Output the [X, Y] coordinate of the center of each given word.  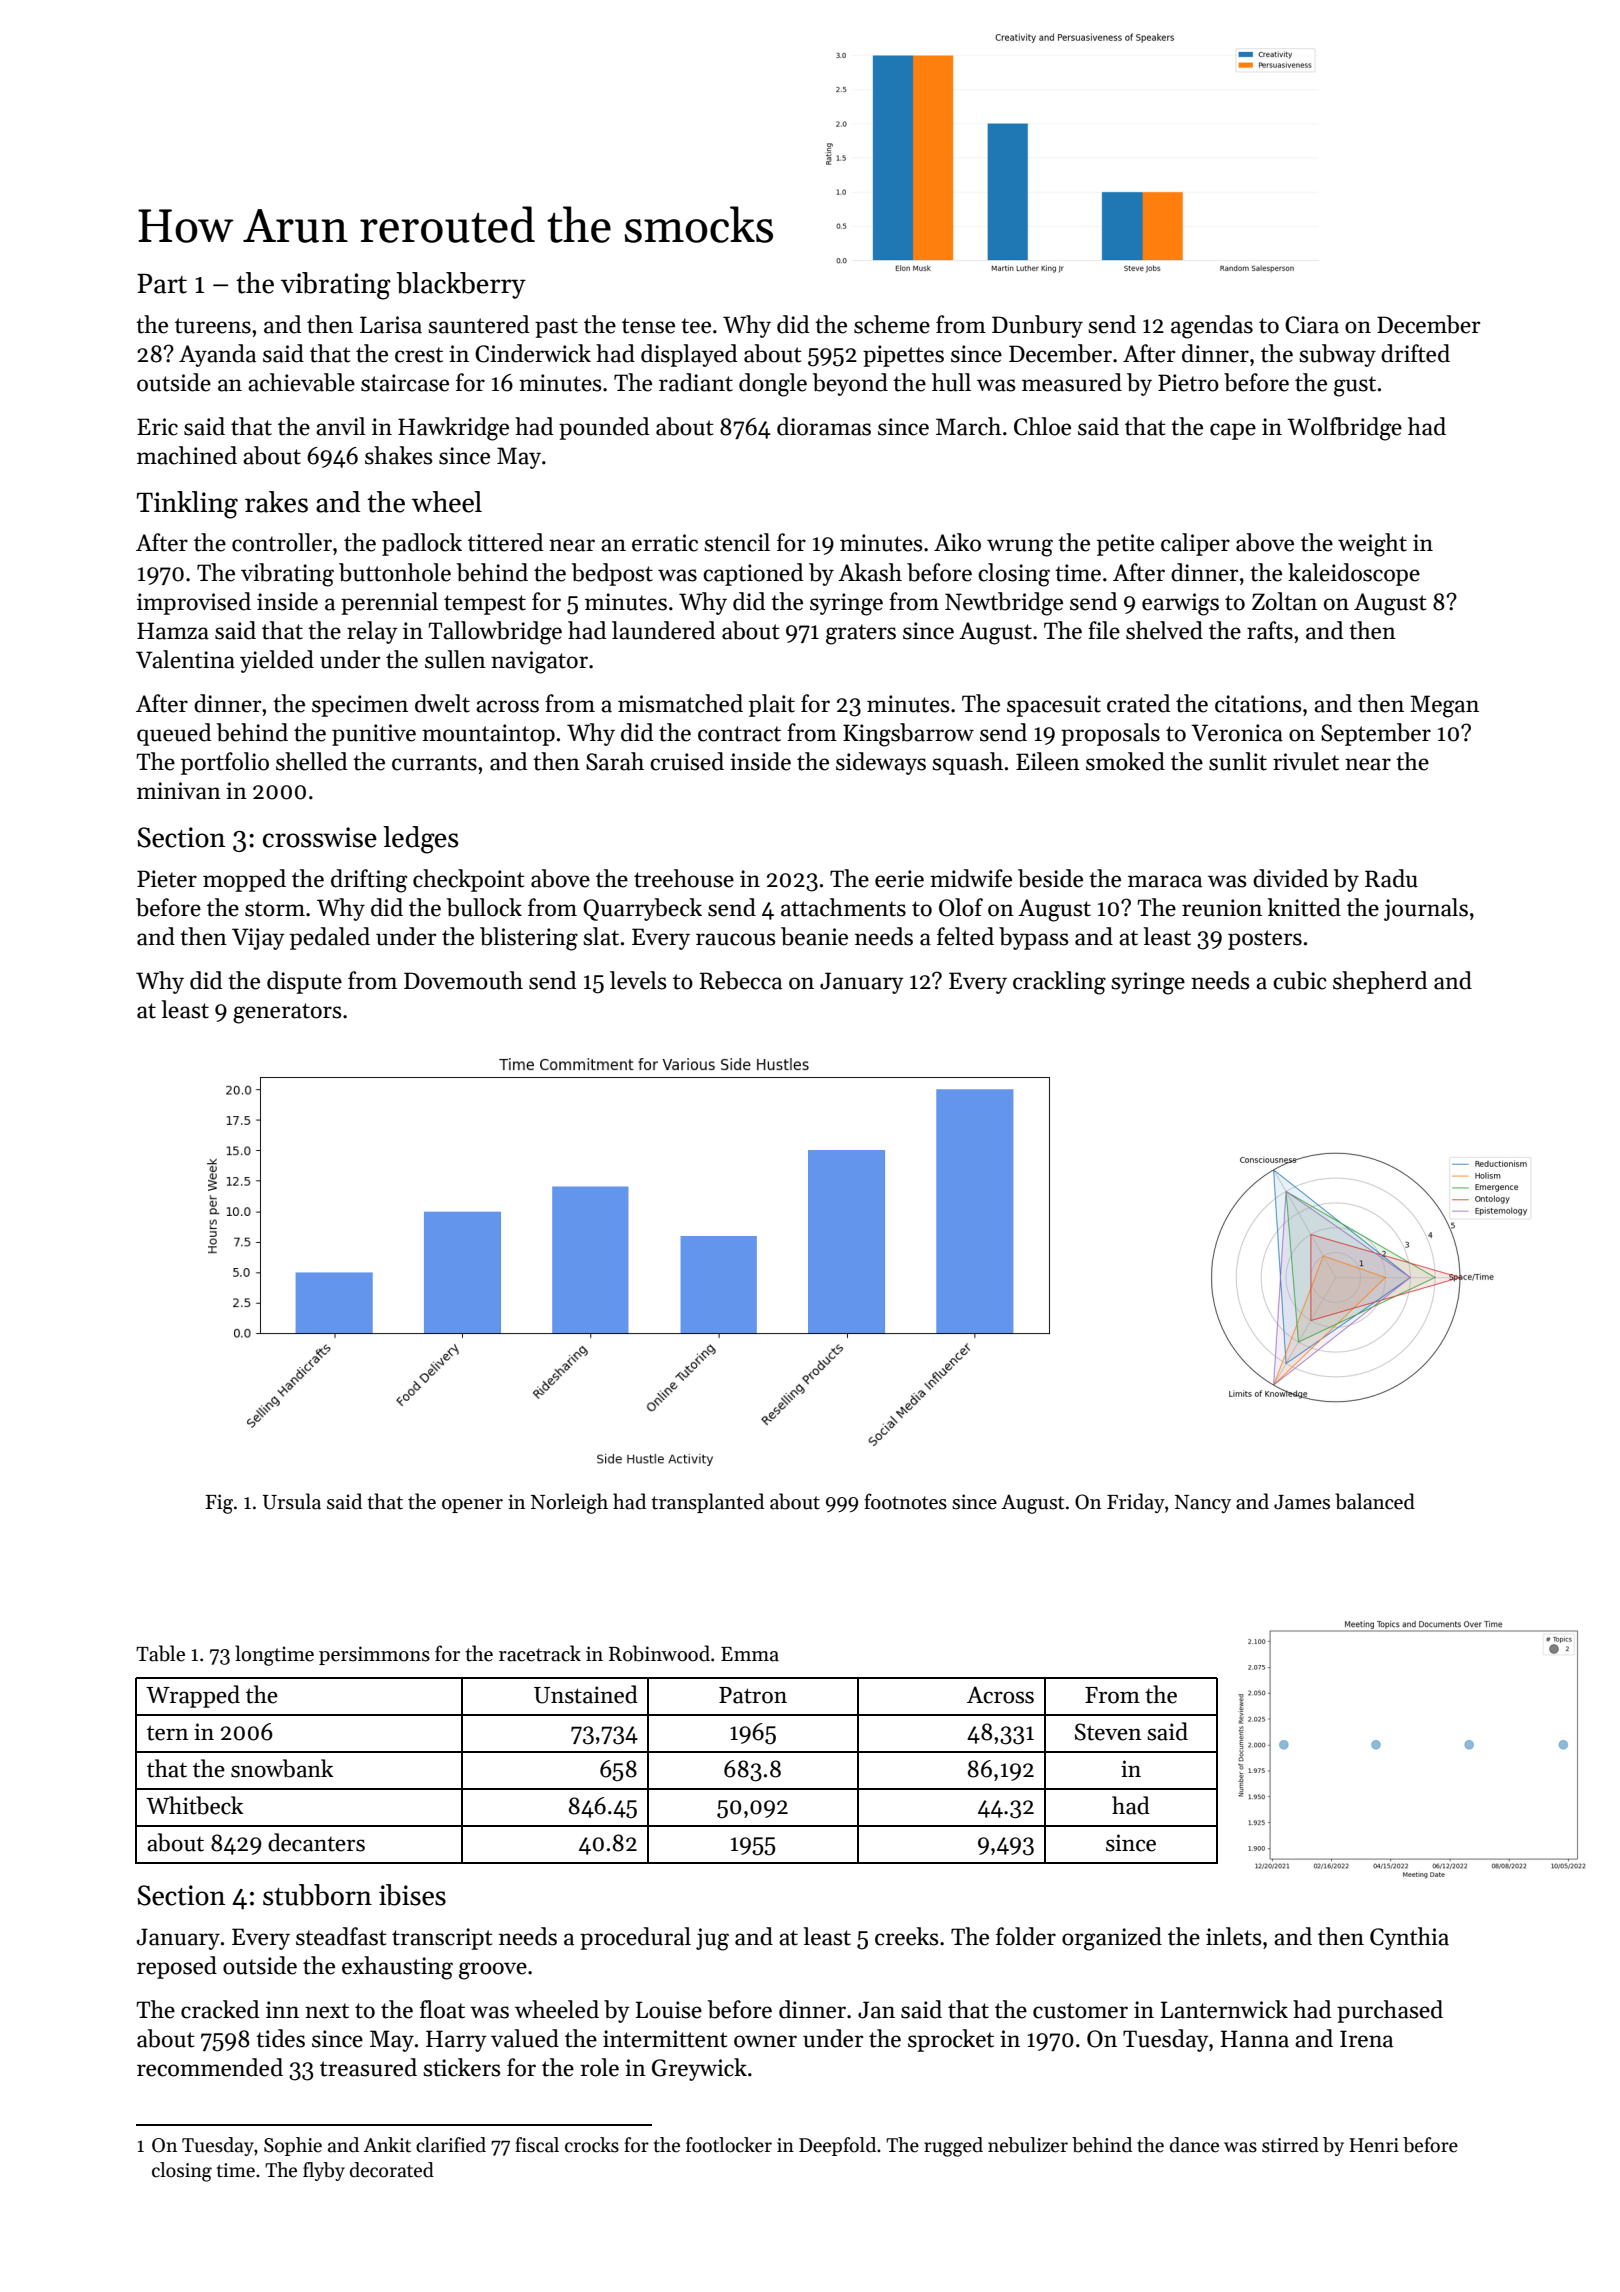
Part [162, 284]
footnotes [905, 1501]
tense [648, 326]
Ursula [292, 1501]
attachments [843, 907]
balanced [1375, 1501]
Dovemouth [463, 980]
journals [1426, 909]
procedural [635, 1938]
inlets [1233, 1936]
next [327, 2011]
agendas [1212, 327]
